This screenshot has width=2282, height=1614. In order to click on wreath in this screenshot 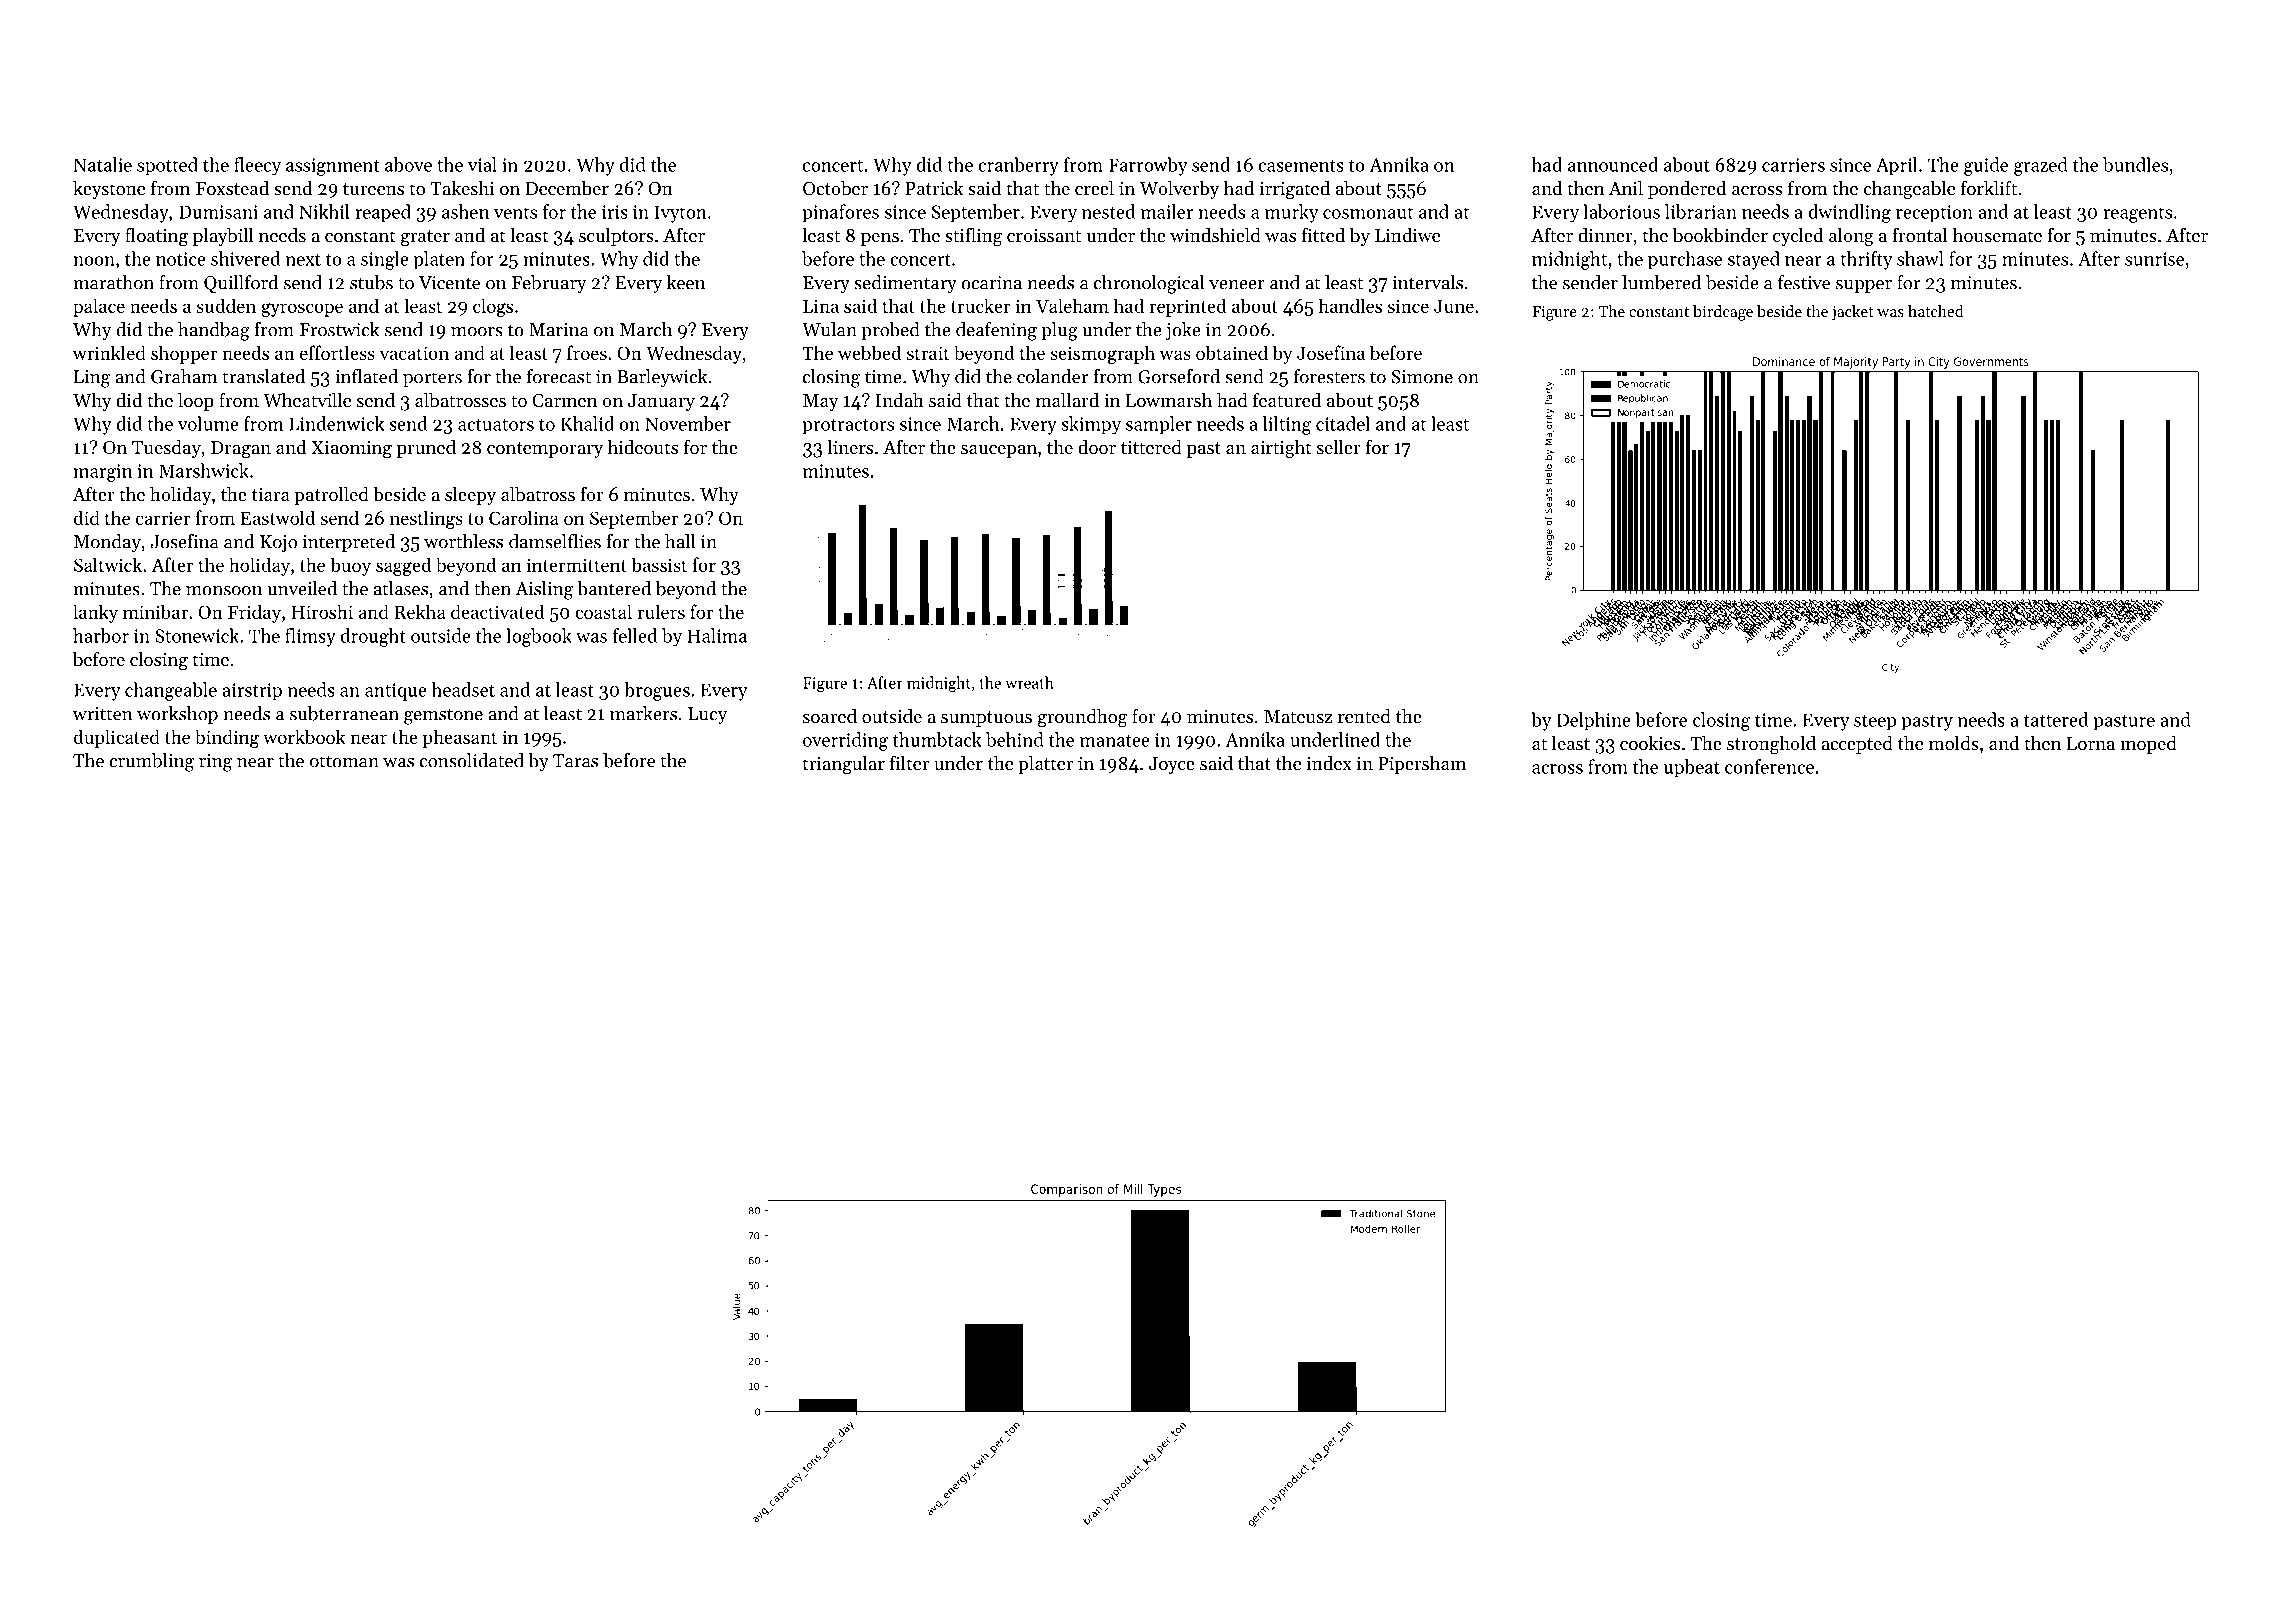, I will do `click(1029, 682)`.
